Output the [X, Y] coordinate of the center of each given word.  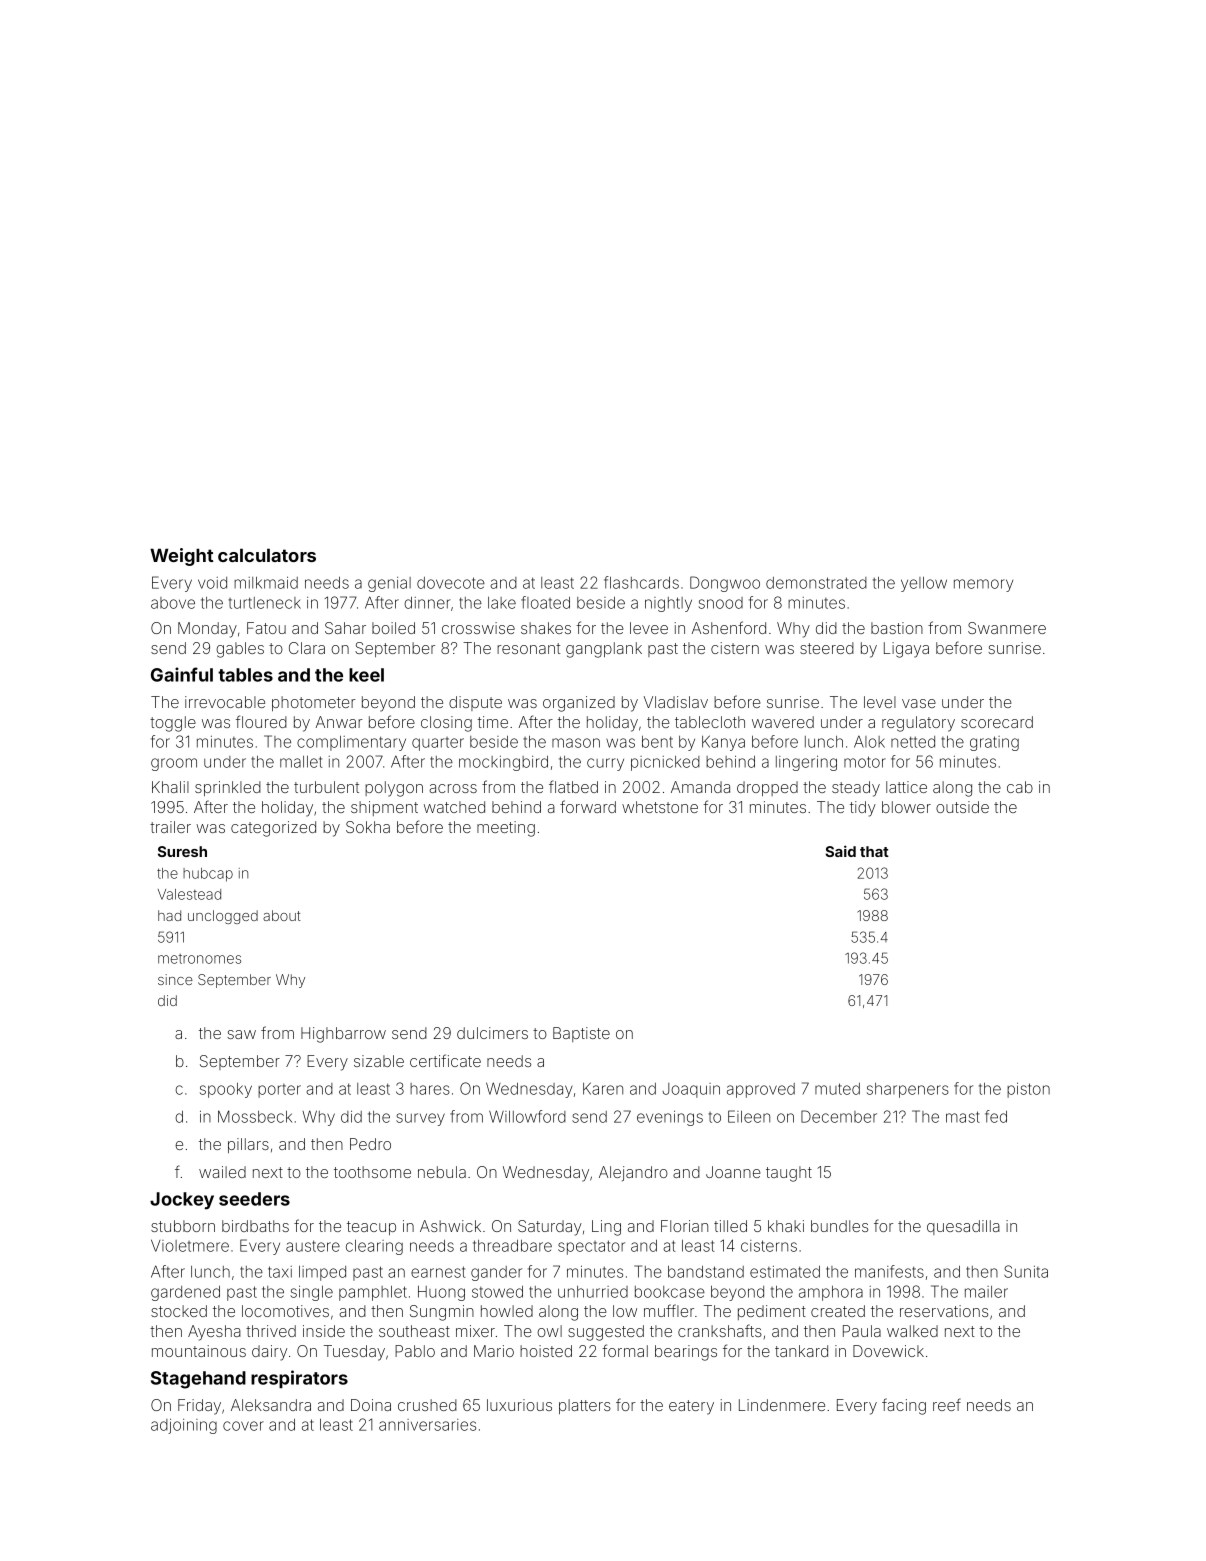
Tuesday [354, 1353]
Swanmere [1007, 628]
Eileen [749, 1116]
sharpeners [908, 1090]
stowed [497, 1292]
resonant [528, 648]
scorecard [997, 722]
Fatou [266, 628]
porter [279, 1091]
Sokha [368, 827]
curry [605, 764]
